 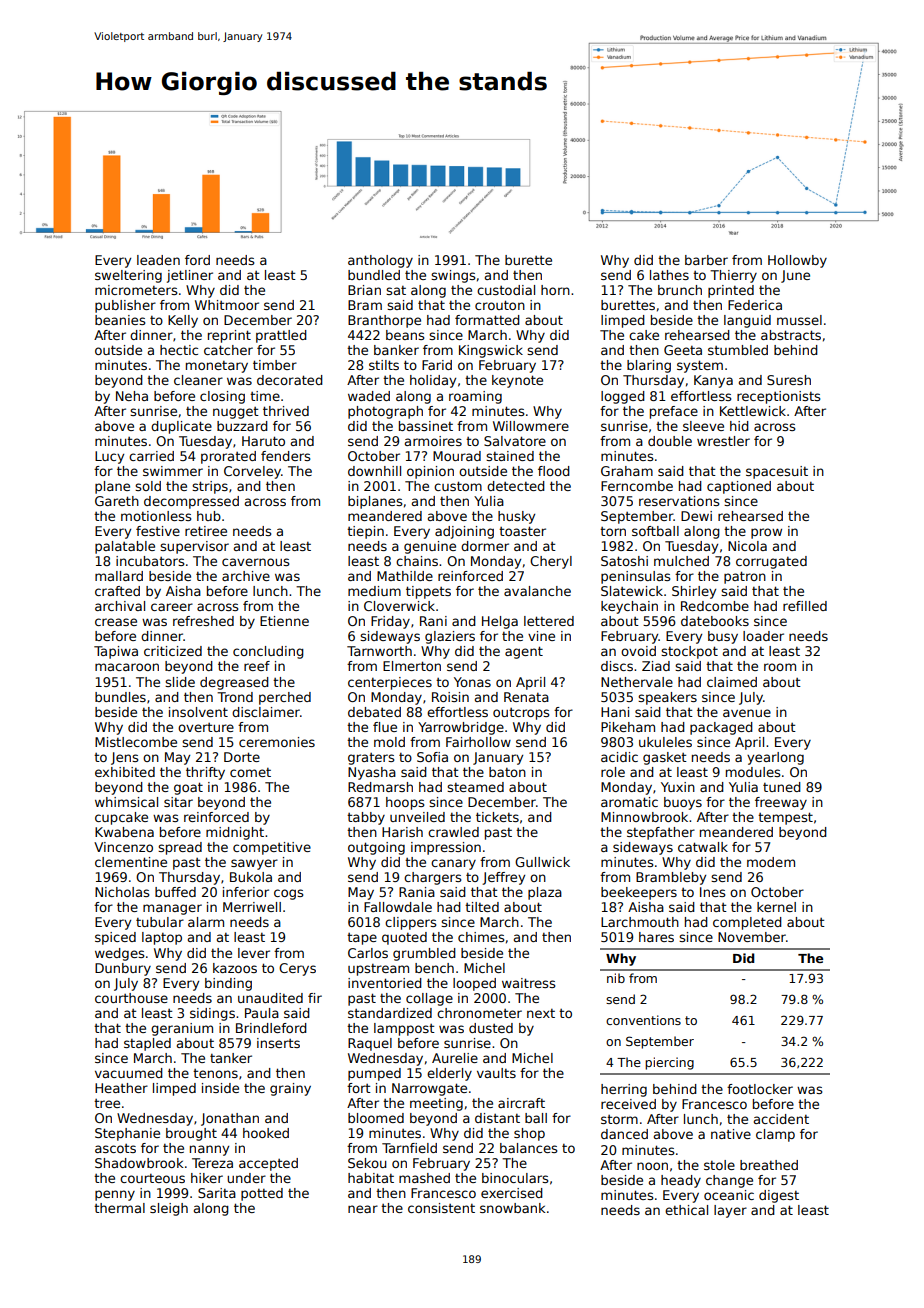 What do you see at coordinates (190, 276) in the page?
I see `jetliner` at bounding box center [190, 276].
